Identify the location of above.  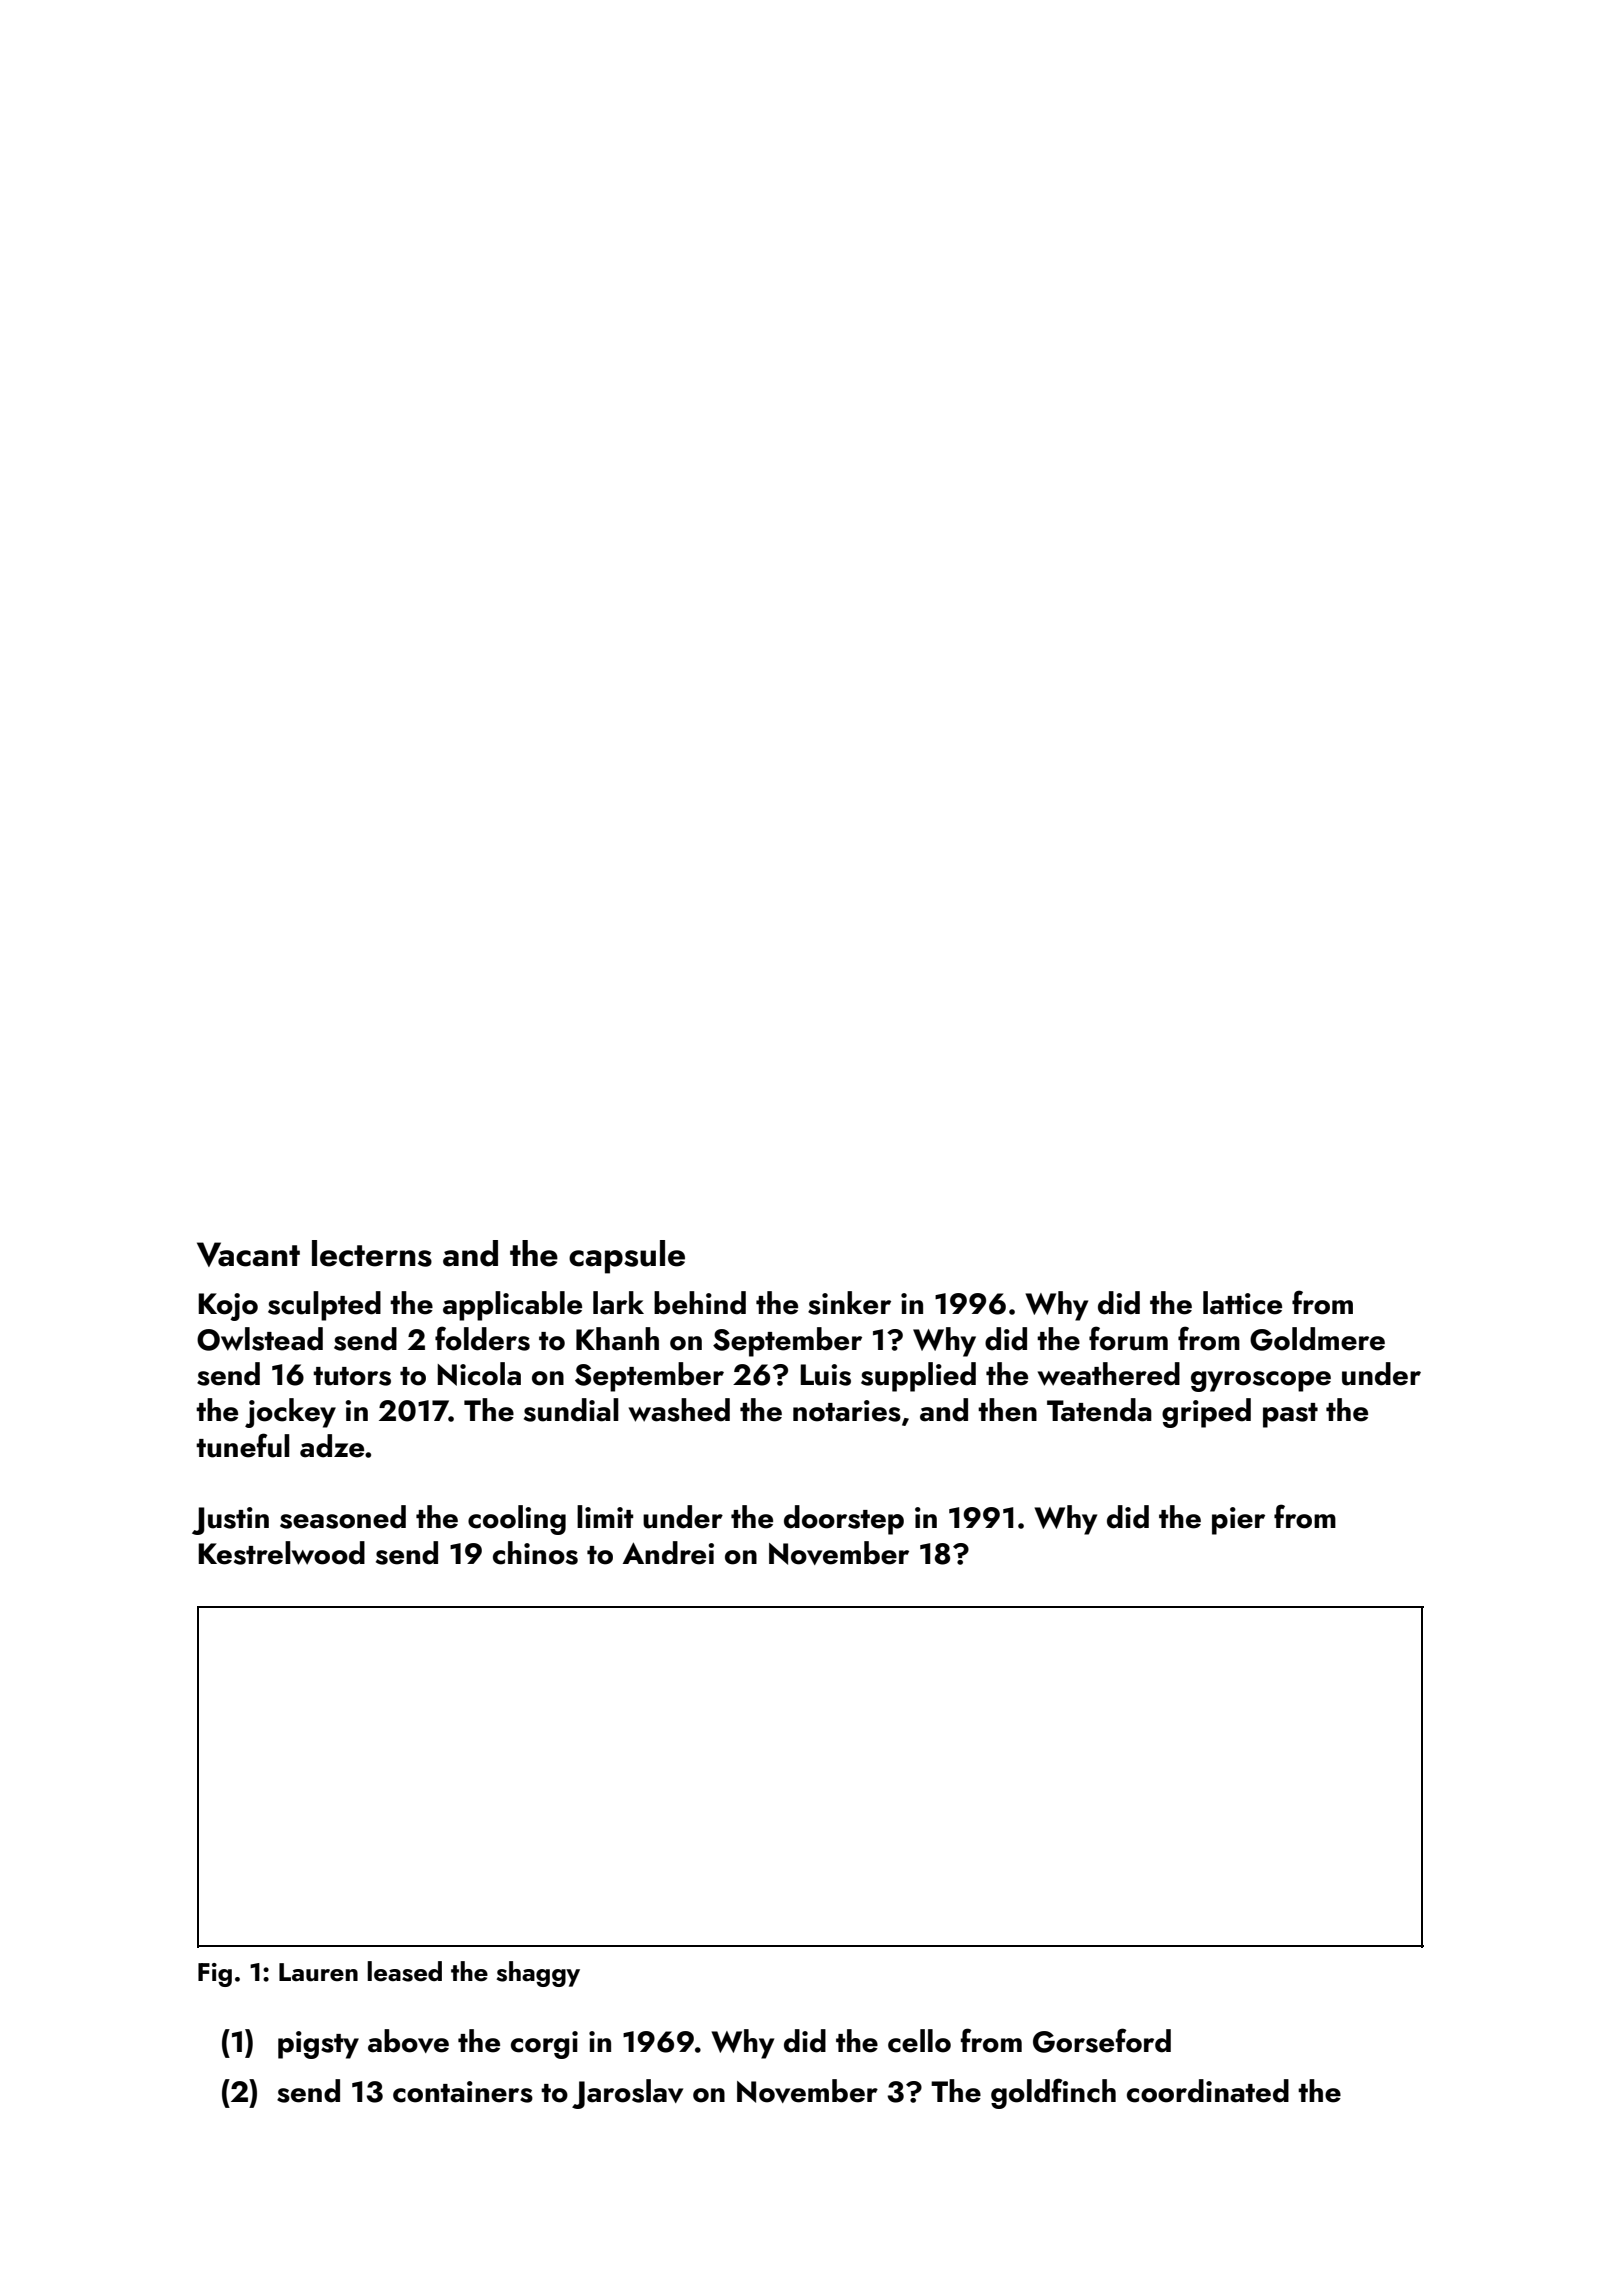
(408, 2041).
